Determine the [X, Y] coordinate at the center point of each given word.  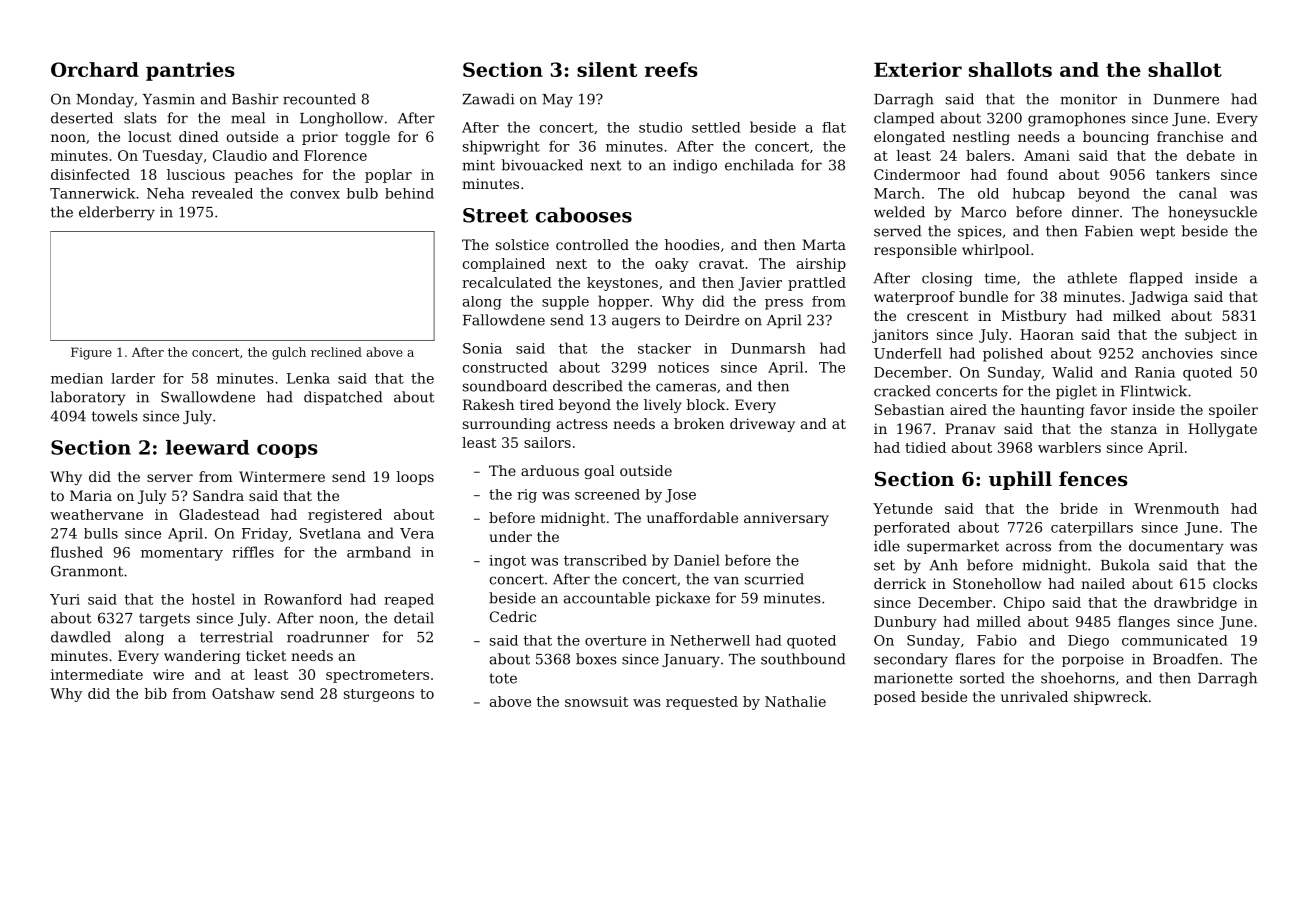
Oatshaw [243, 693]
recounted [319, 99]
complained [504, 265]
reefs [671, 69]
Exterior [918, 69]
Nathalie [795, 701]
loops [415, 478]
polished [1013, 355]
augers [636, 323]
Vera [417, 533]
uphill [1020, 480]
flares [975, 659]
